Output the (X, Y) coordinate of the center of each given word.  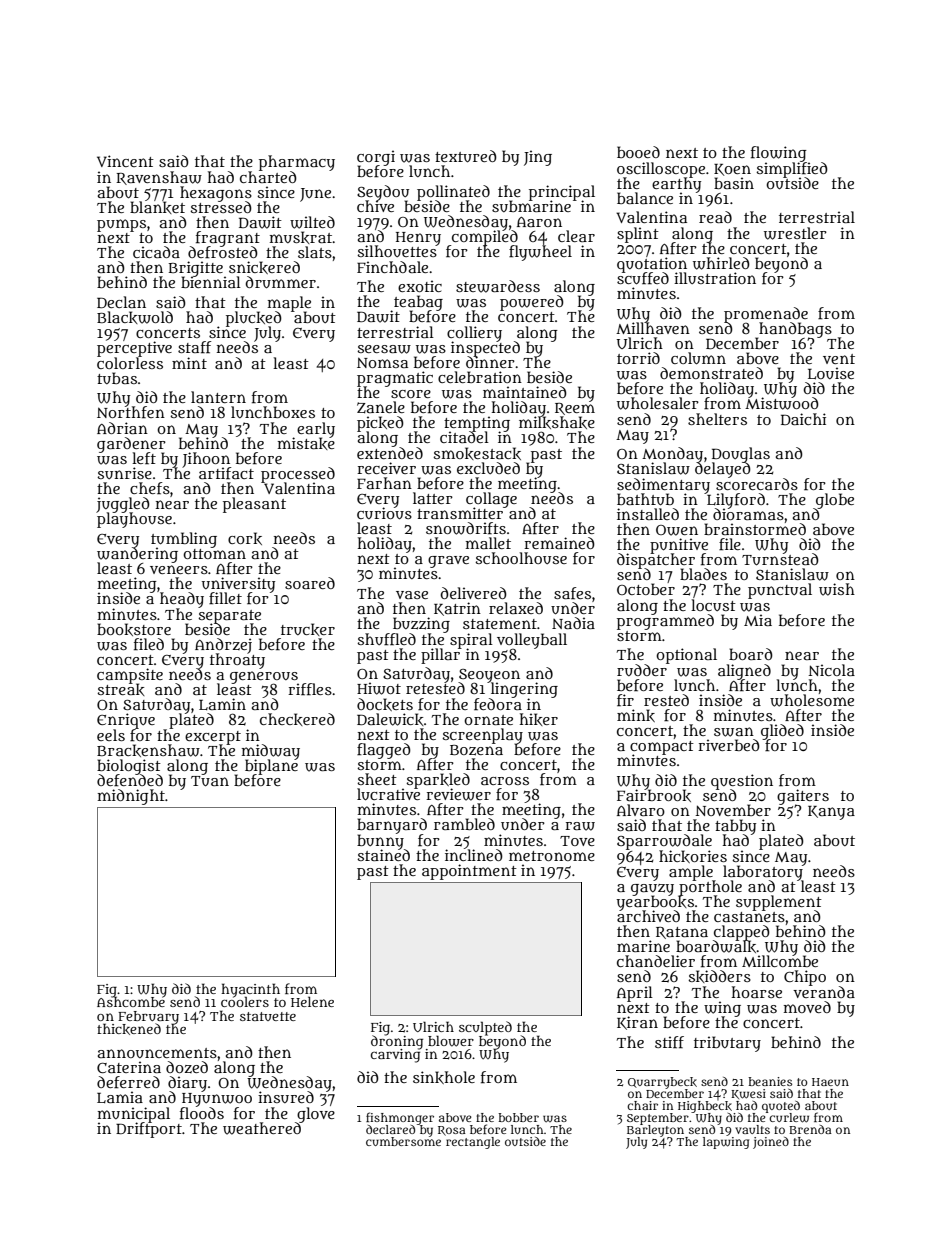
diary (187, 1084)
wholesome (812, 700)
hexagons (216, 193)
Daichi (803, 419)
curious (384, 513)
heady (182, 600)
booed (638, 152)
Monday (672, 455)
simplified (792, 169)
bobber (518, 1117)
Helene (312, 1002)
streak (121, 690)
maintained (525, 392)
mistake (306, 443)
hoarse (757, 992)
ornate (488, 720)
